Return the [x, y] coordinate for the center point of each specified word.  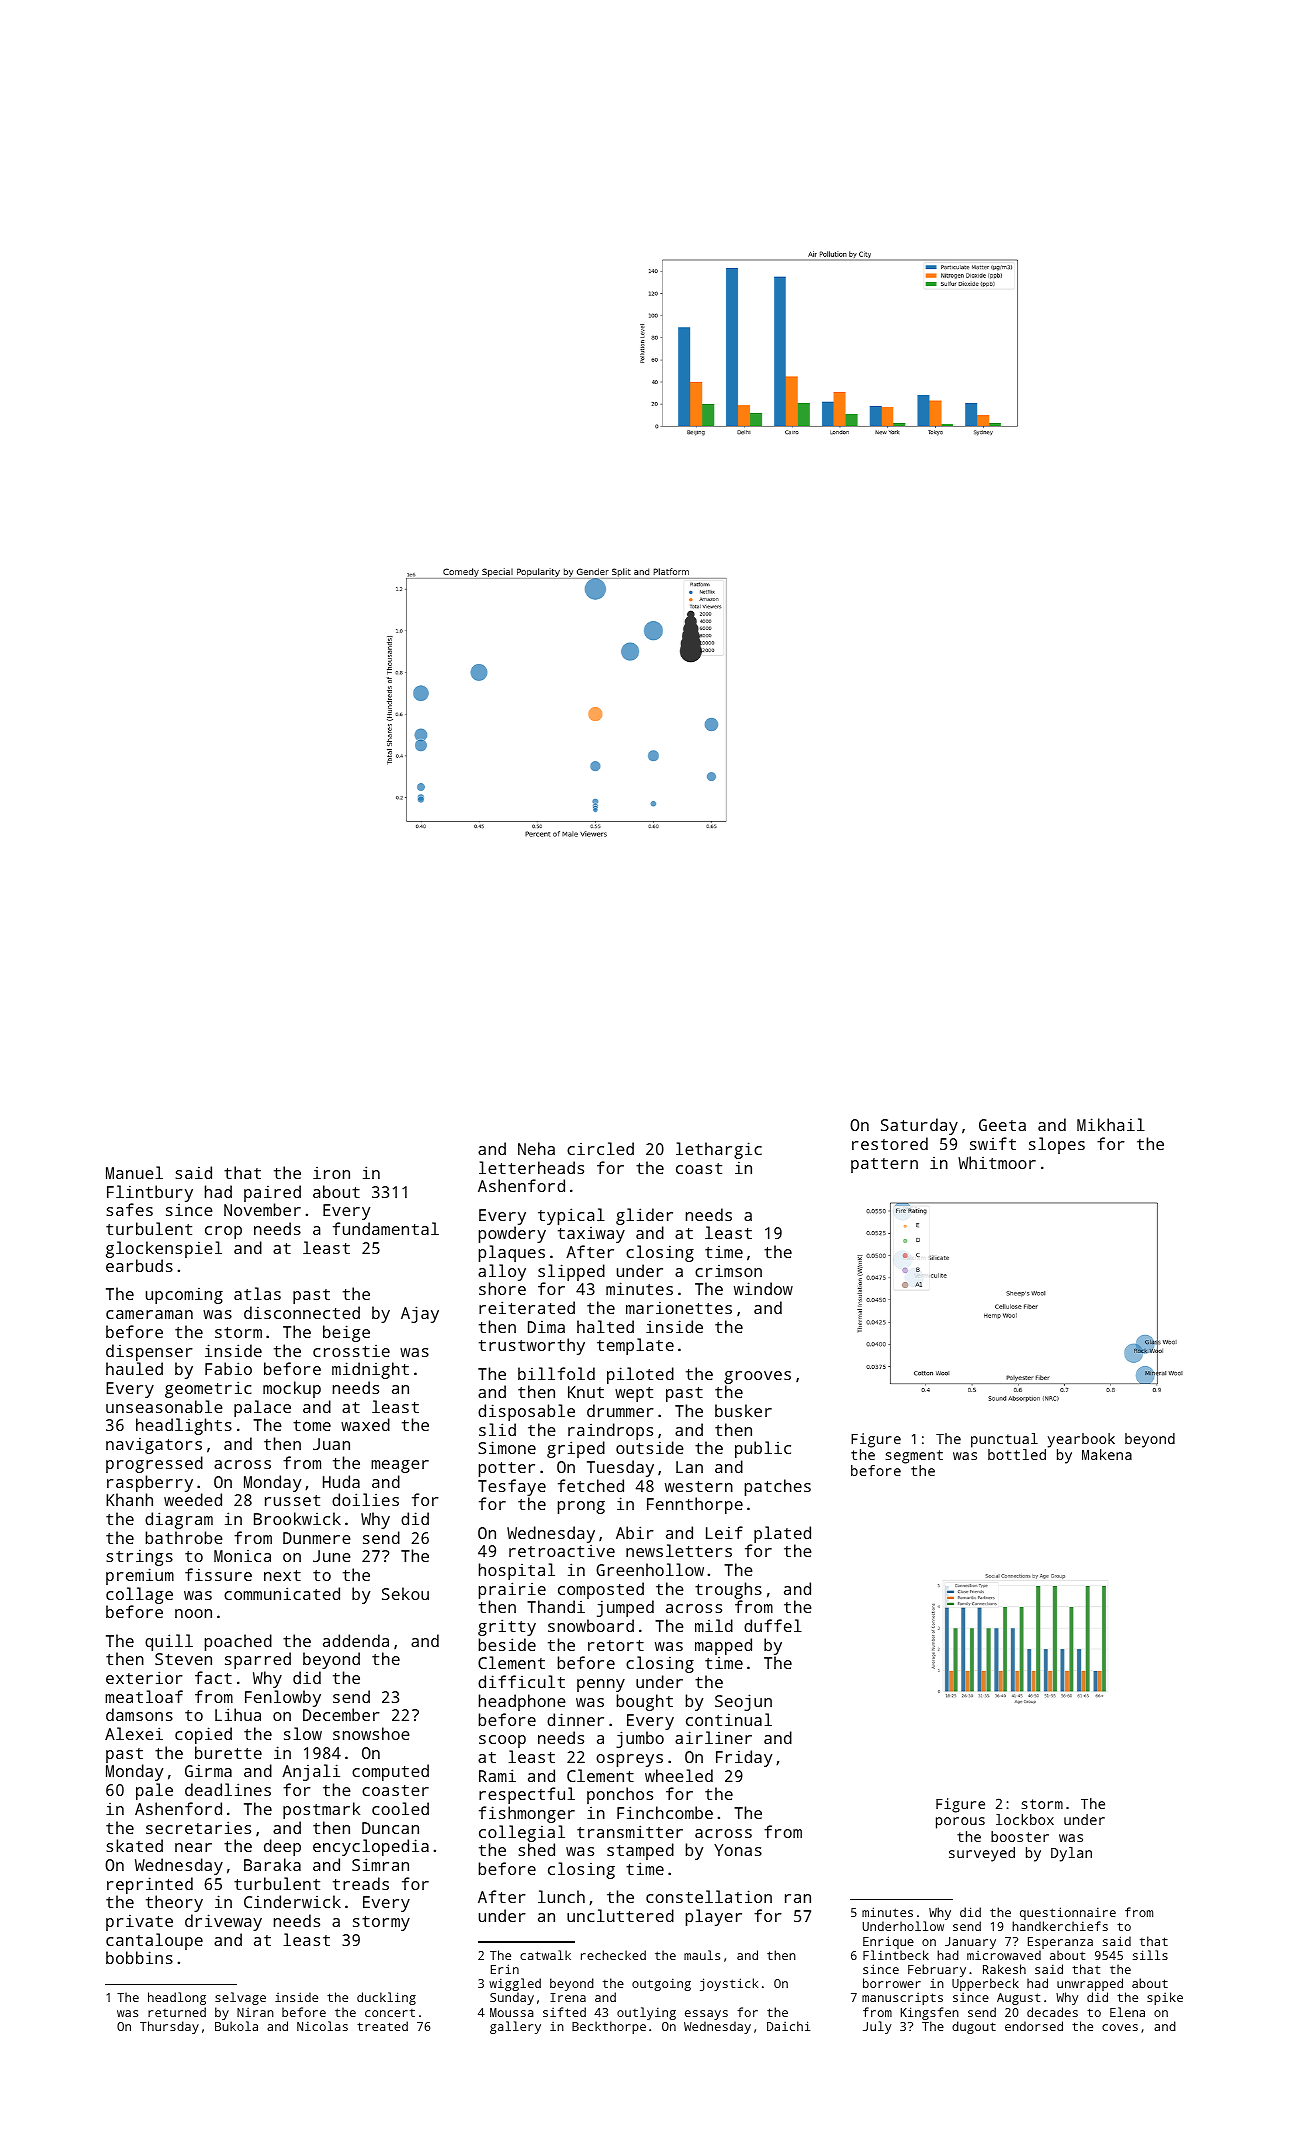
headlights [184, 1426]
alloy [502, 1272]
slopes [1057, 1145]
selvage [240, 1998]
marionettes [679, 1307]
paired [272, 1193]
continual [729, 1719]
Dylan [1071, 1854]
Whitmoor [997, 1162]
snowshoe [371, 1733]
